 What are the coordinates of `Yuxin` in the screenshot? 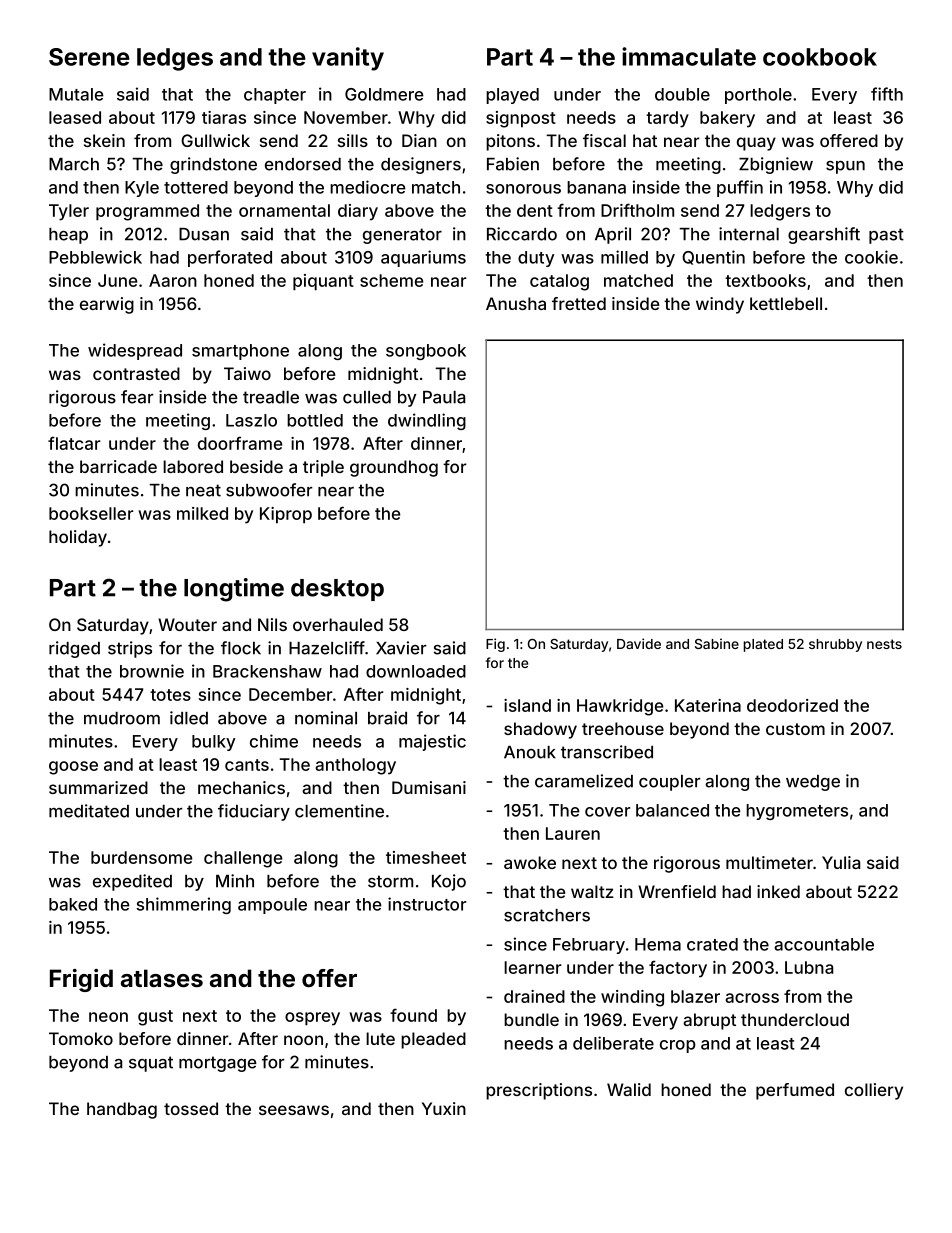 It's located at (444, 1108).
